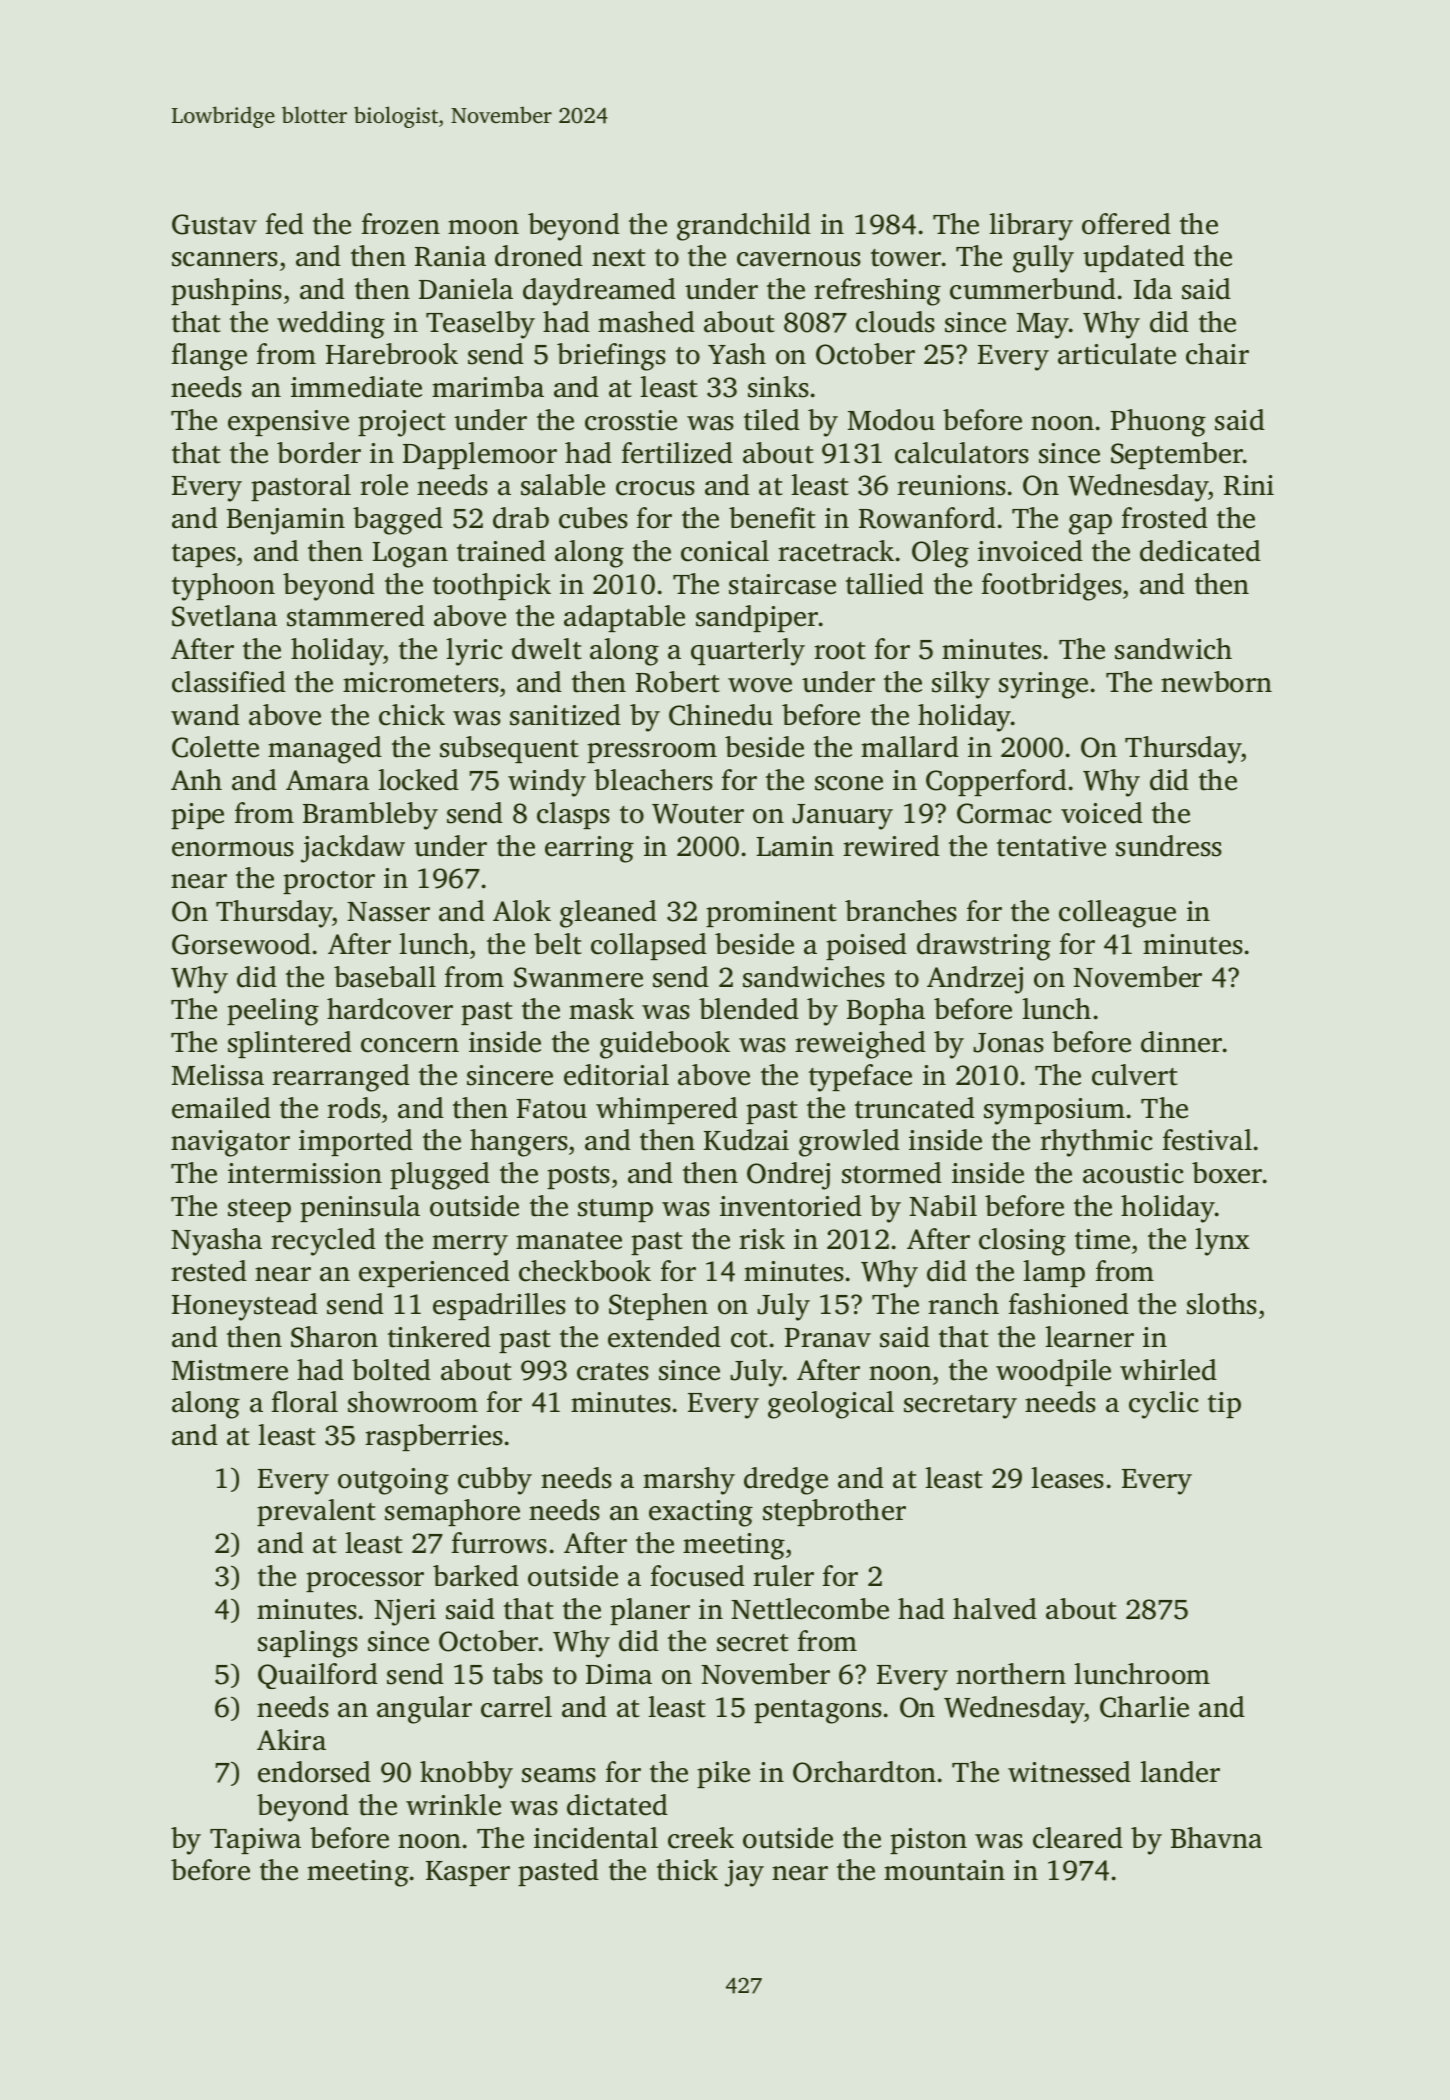 The width and height of the screenshot is (1450, 2100). I want to click on Gustav, so click(214, 224).
